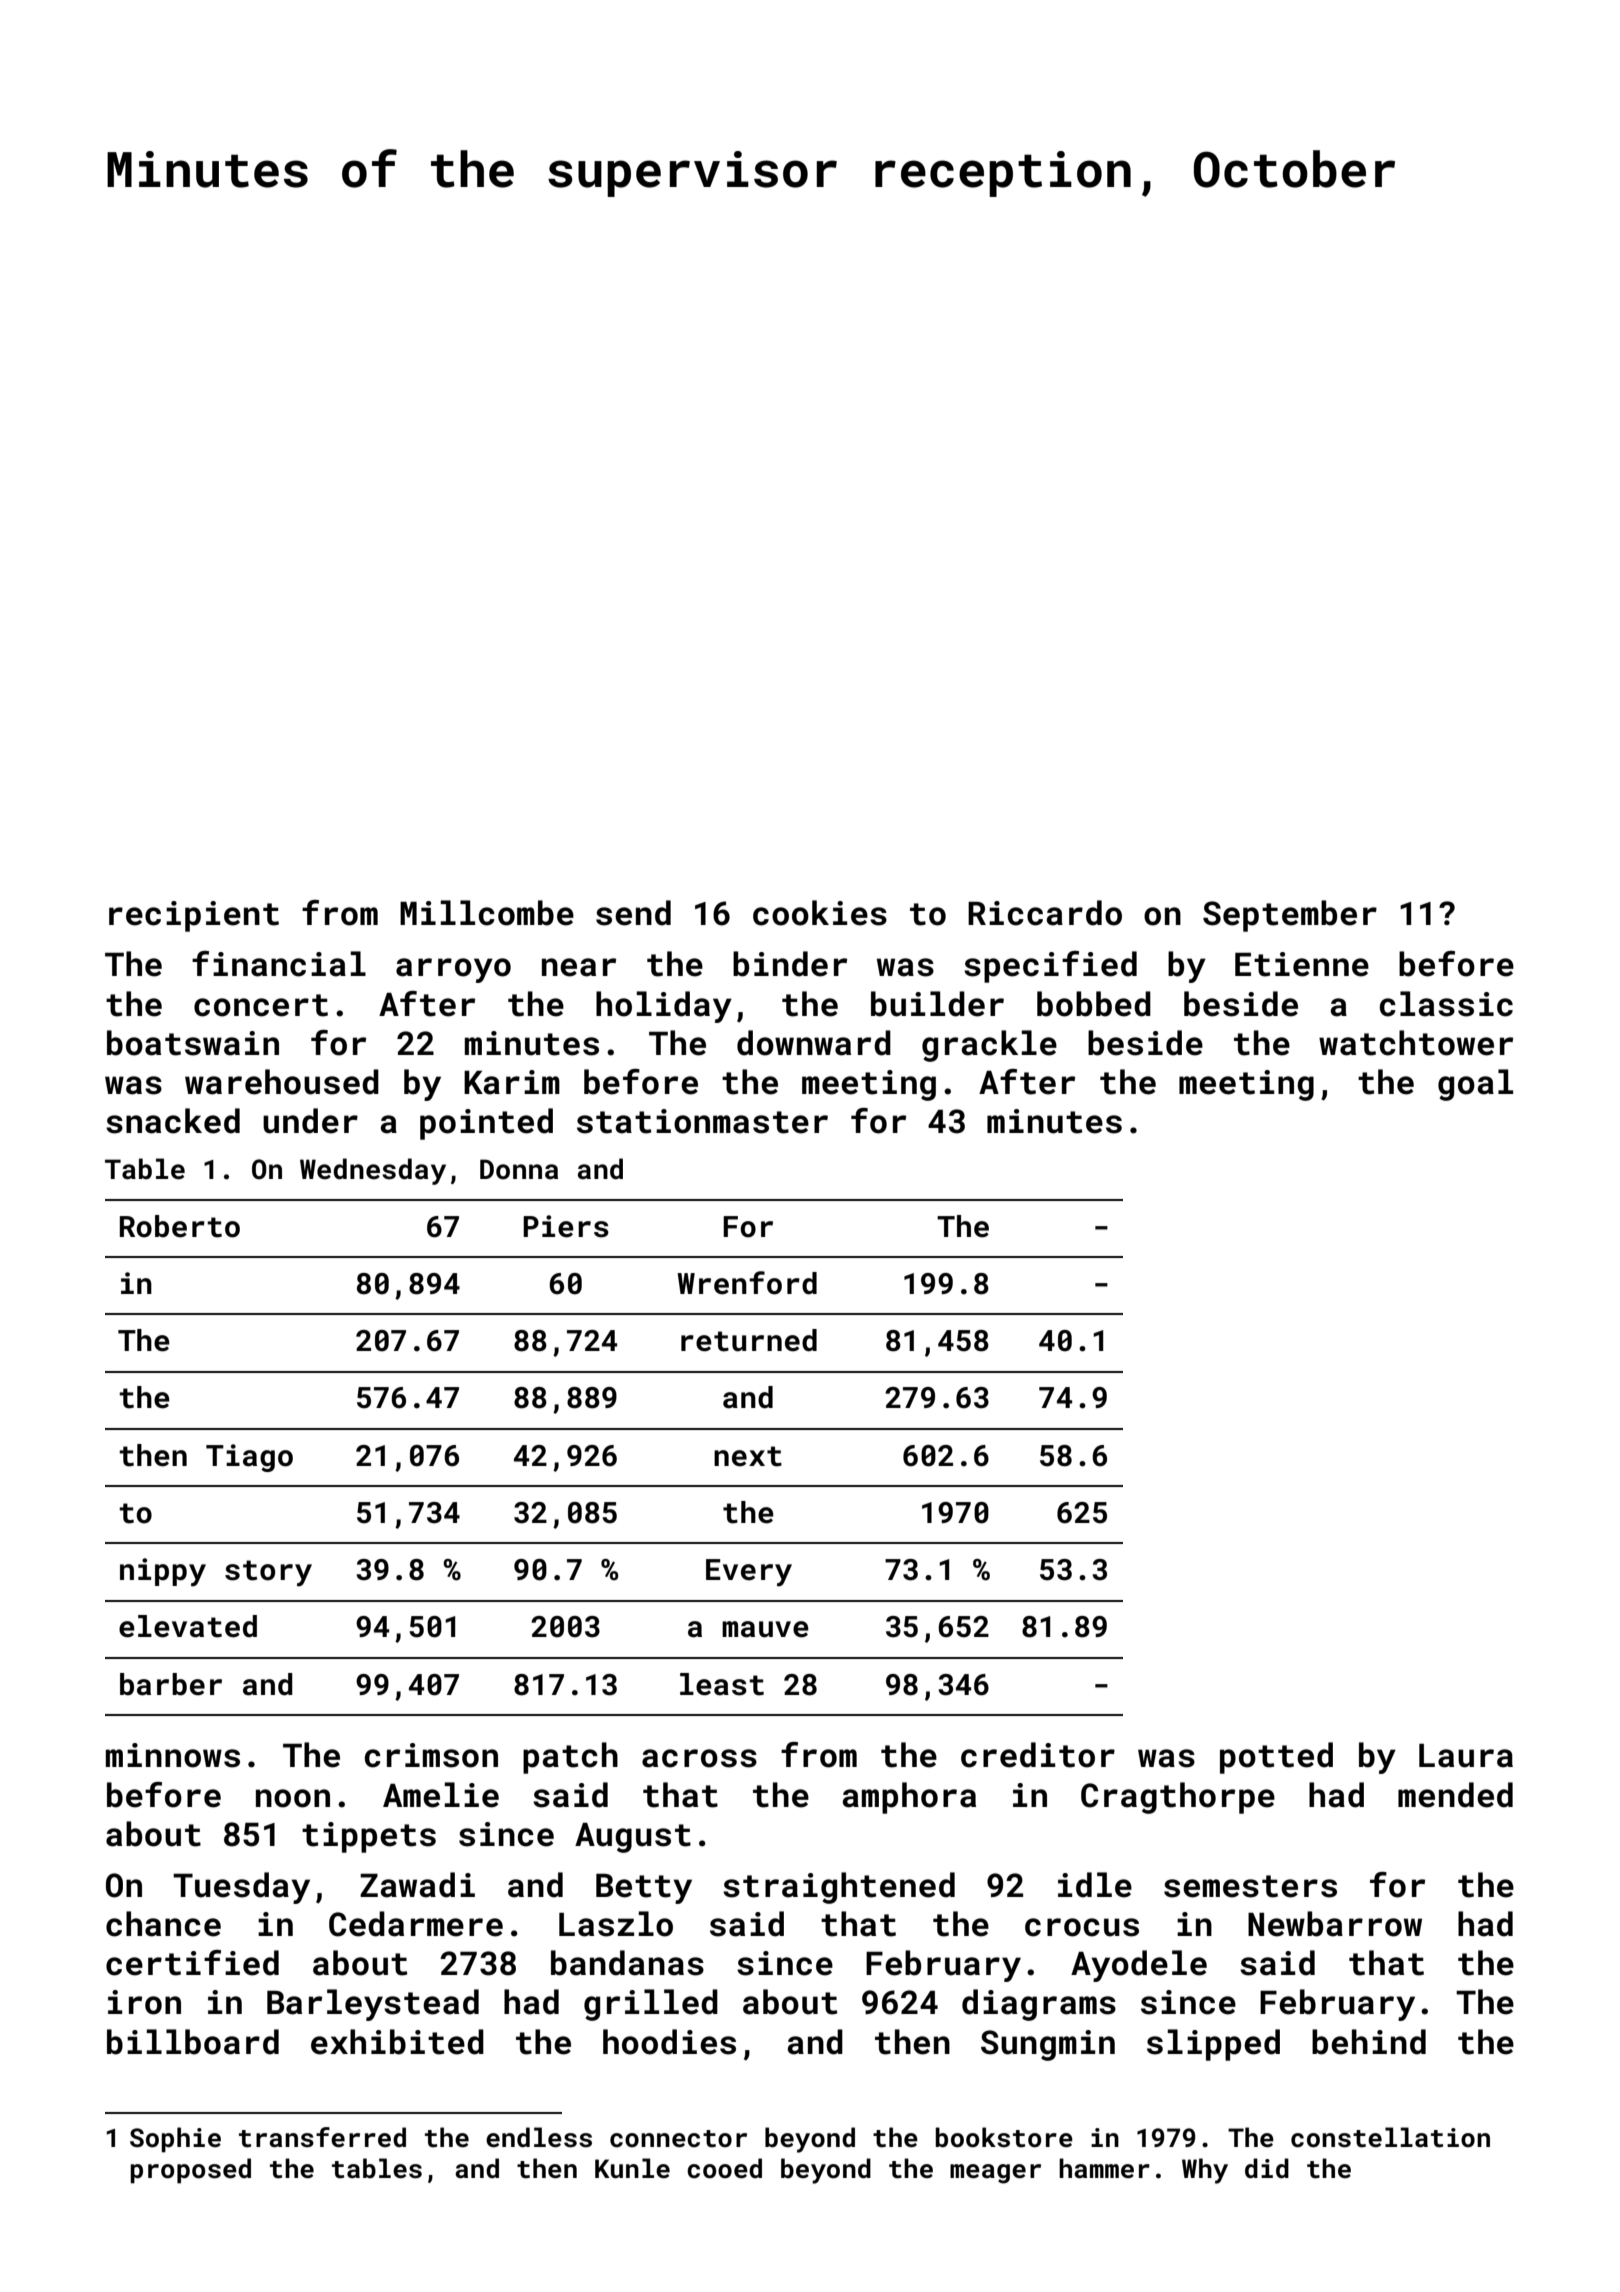 This screenshot has width=1620, height=2292. What do you see at coordinates (249, 1458) in the screenshot?
I see `Tiago` at bounding box center [249, 1458].
